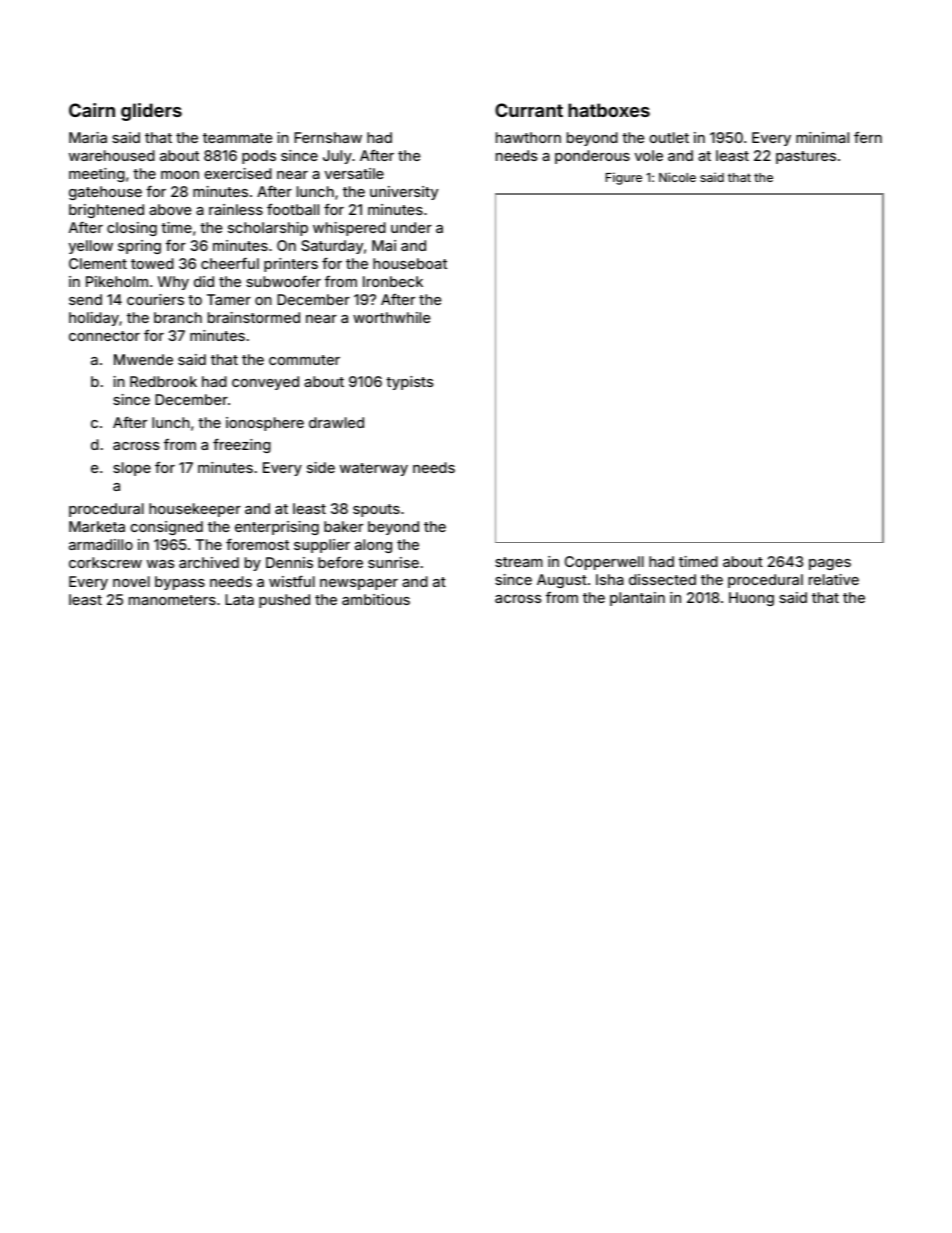 The image size is (952, 1233). Describe the element at coordinates (117, 281) in the image. I see `Pikeholm` at that location.
